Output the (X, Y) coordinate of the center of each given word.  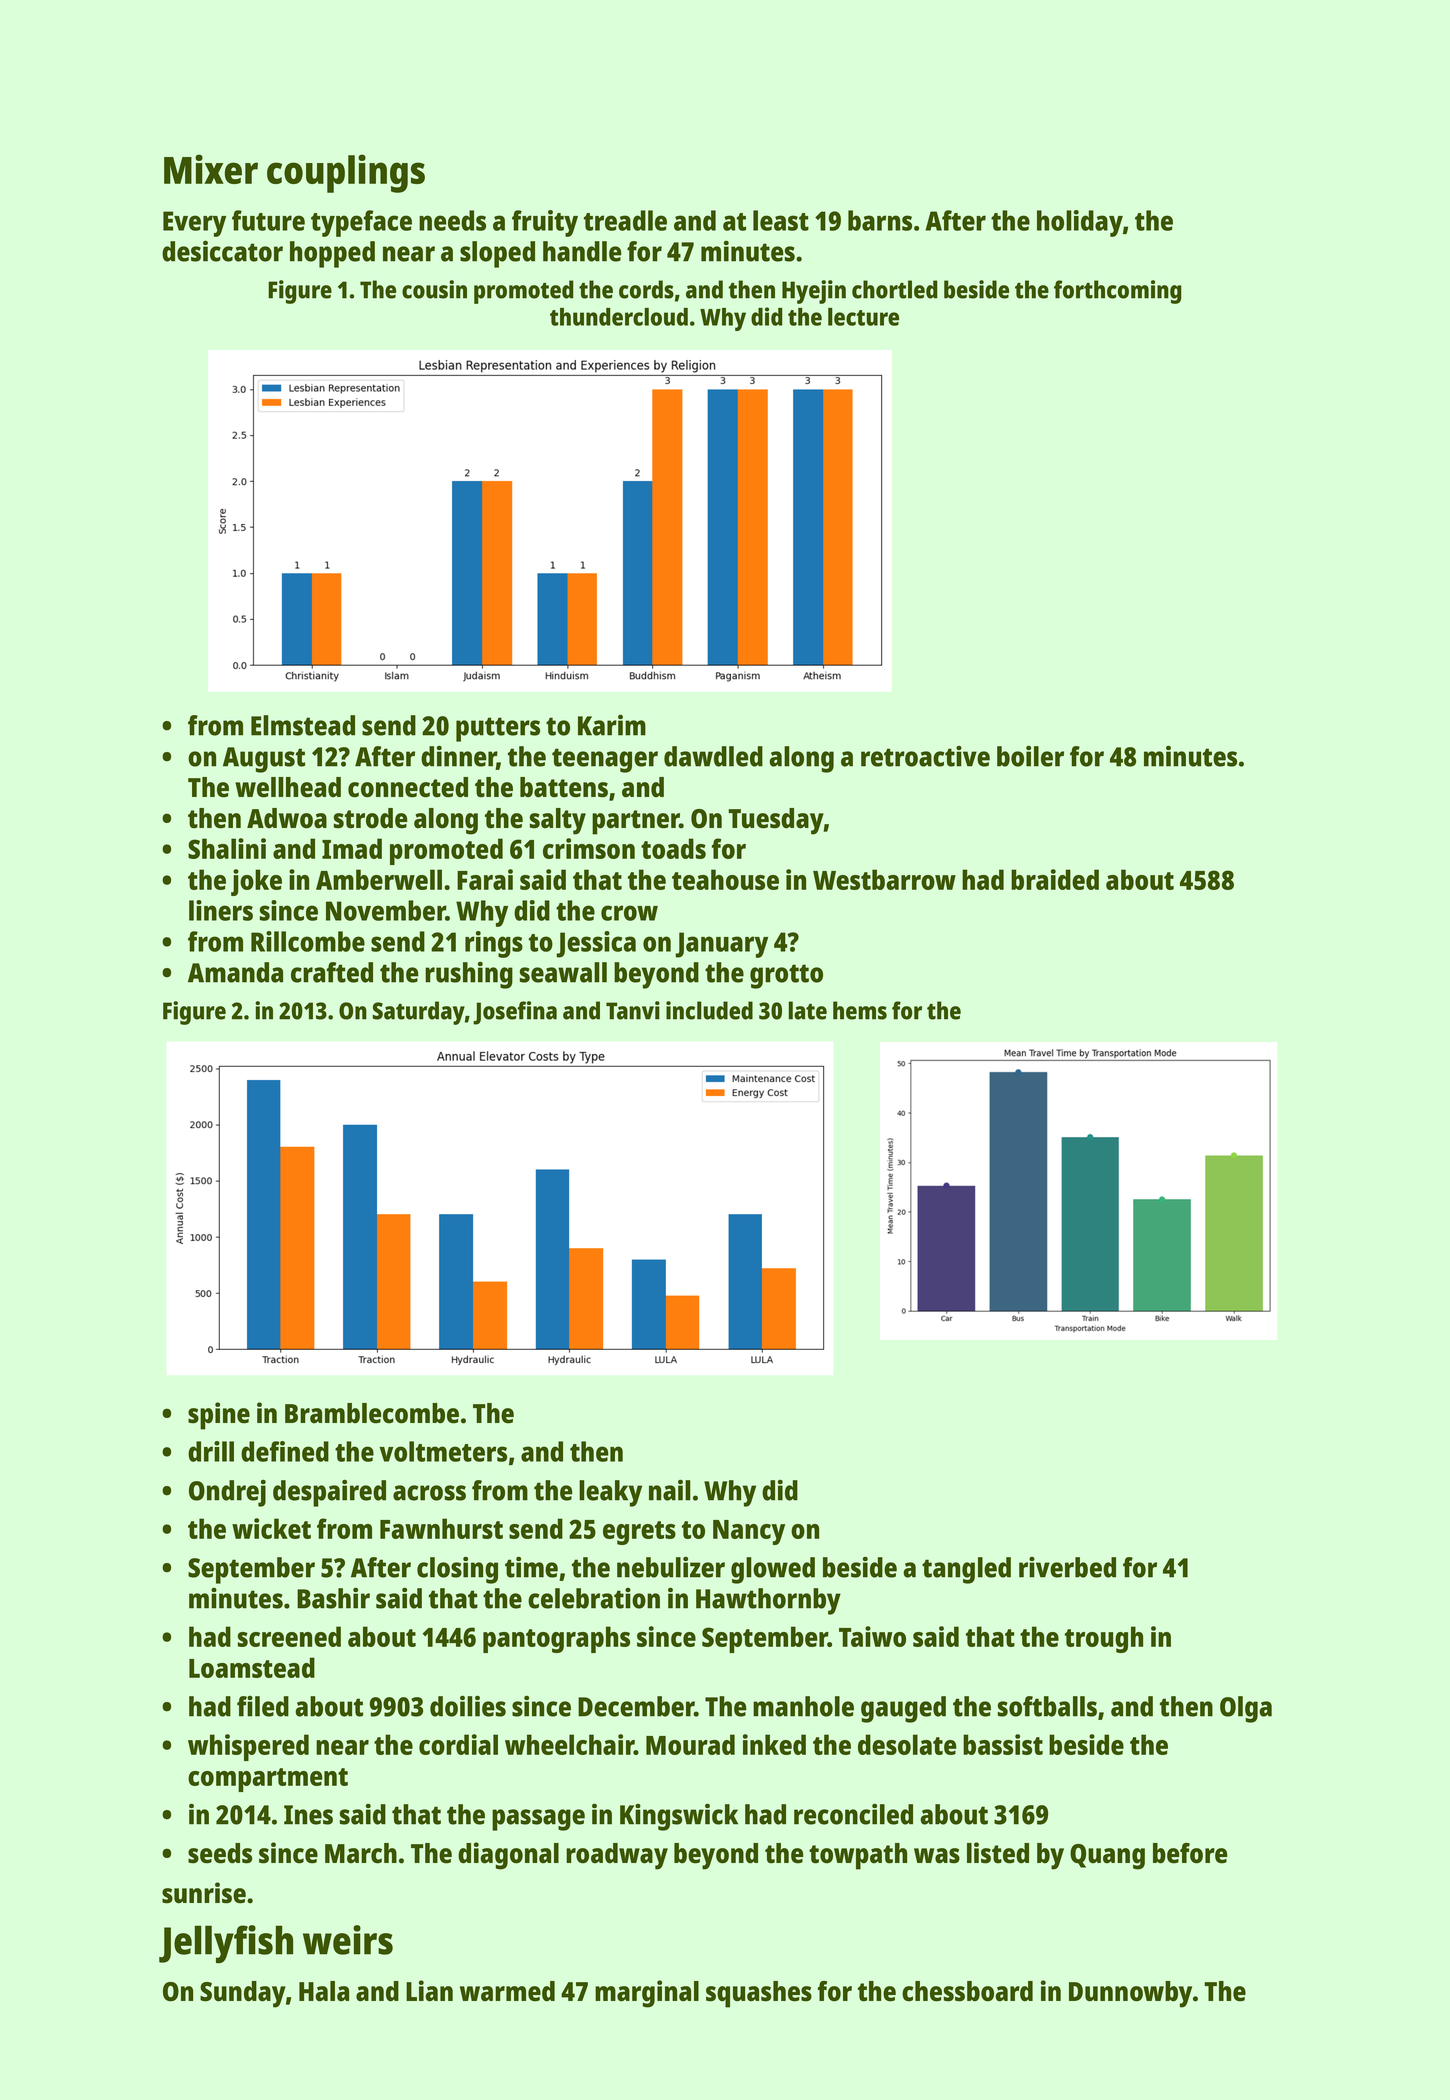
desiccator (222, 251)
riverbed (1067, 1567)
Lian (429, 1991)
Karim (612, 725)
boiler (1030, 756)
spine (219, 1416)
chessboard (967, 1991)
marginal (647, 1994)
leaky (610, 1493)
